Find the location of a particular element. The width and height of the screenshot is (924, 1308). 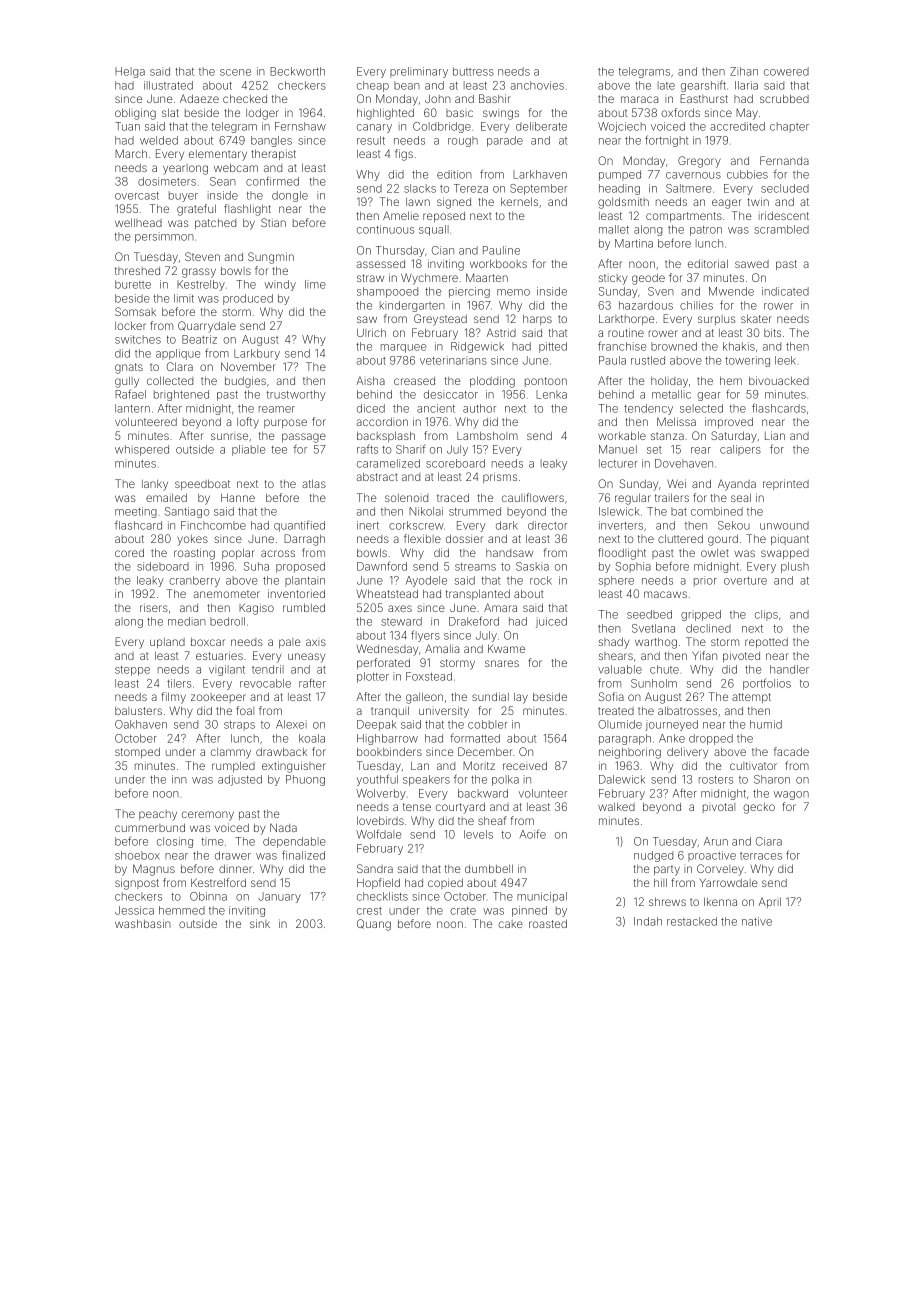

washbasin is located at coordinates (143, 923).
